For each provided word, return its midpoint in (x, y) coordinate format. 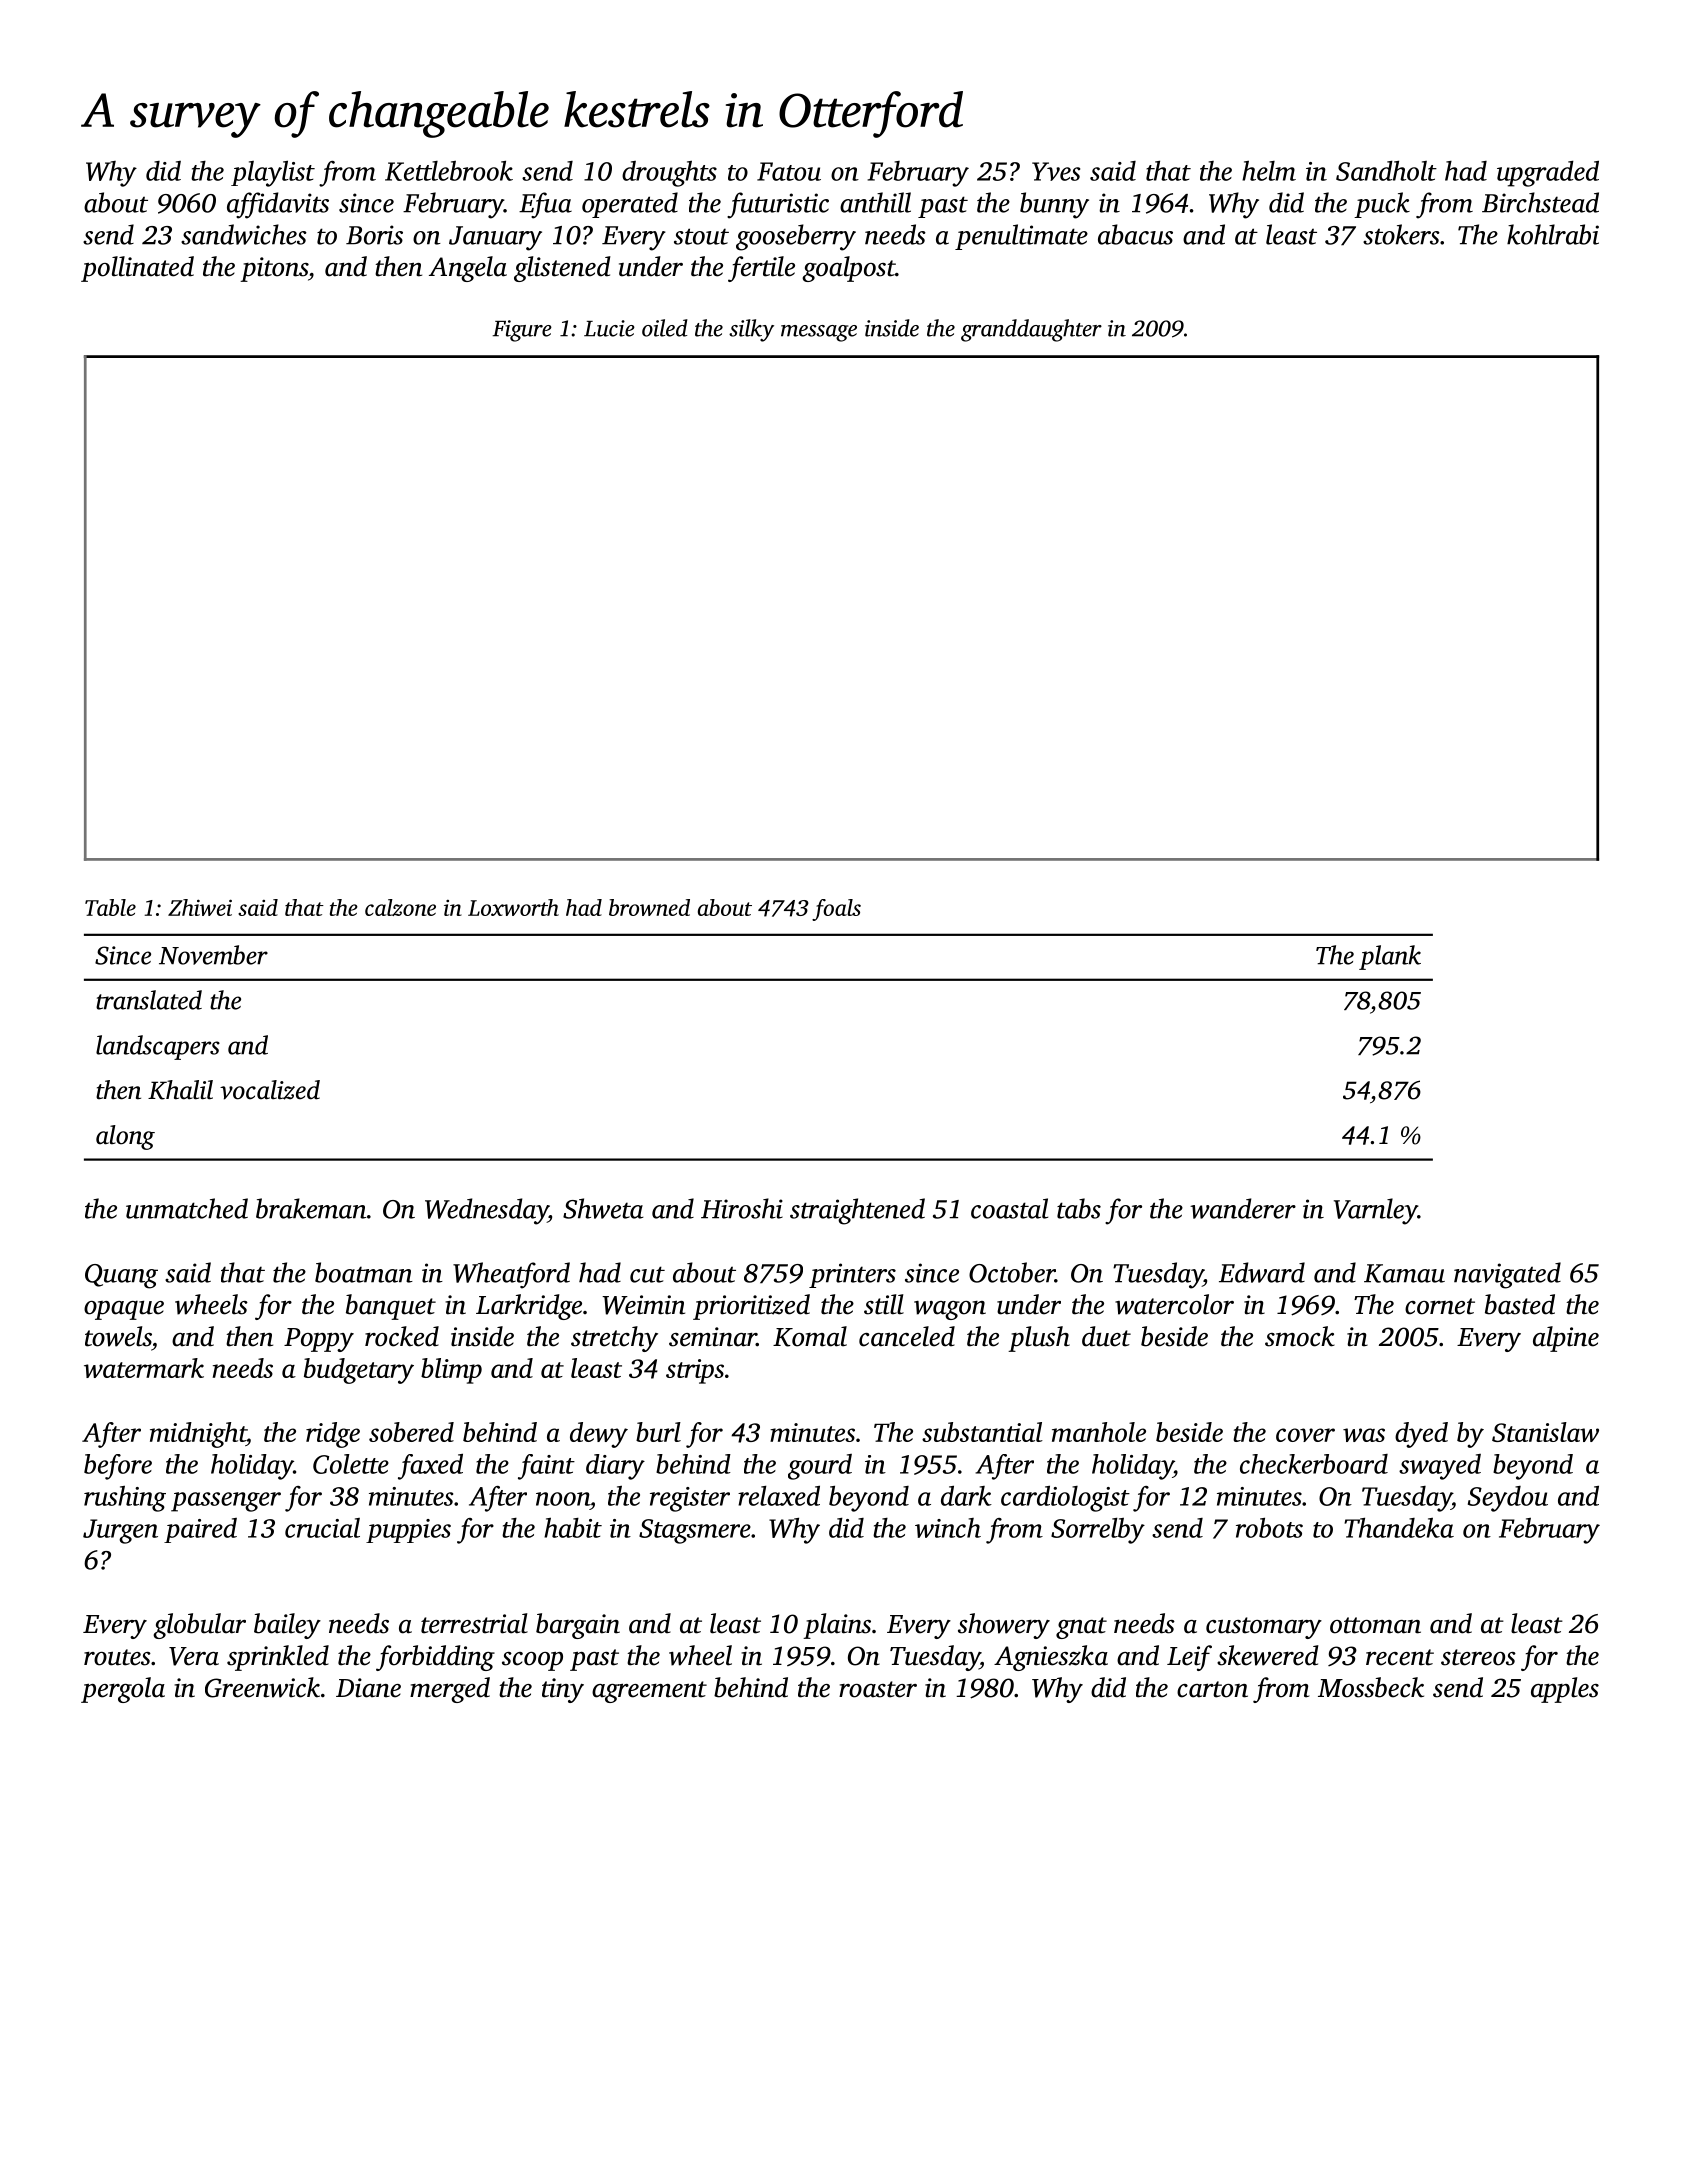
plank (1390, 957)
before (118, 1467)
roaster (878, 1689)
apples (1565, 1690)
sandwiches (244, 234)
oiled (665, 328)
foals (836, 910)
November (213, 955)
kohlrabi (1553, 234)
